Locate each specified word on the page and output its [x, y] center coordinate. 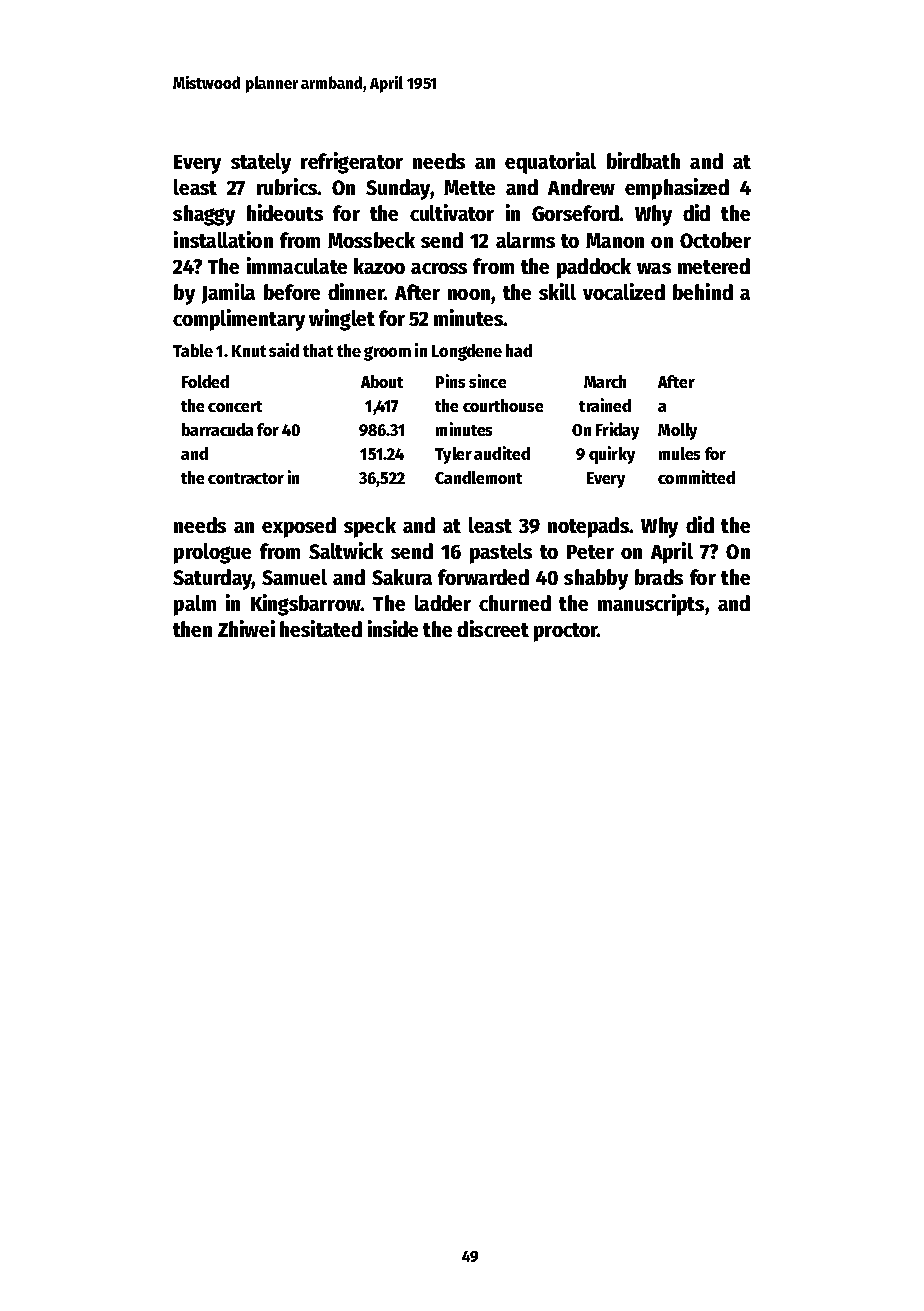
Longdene [467, 352]
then [192, 629]
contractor [246, 478]
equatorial [550, 163]
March [605, 381]
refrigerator [352, 163]
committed [696, 477]
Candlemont [478, 477]
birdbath [643, 160]
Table [193, 350]
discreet [493, 628]
